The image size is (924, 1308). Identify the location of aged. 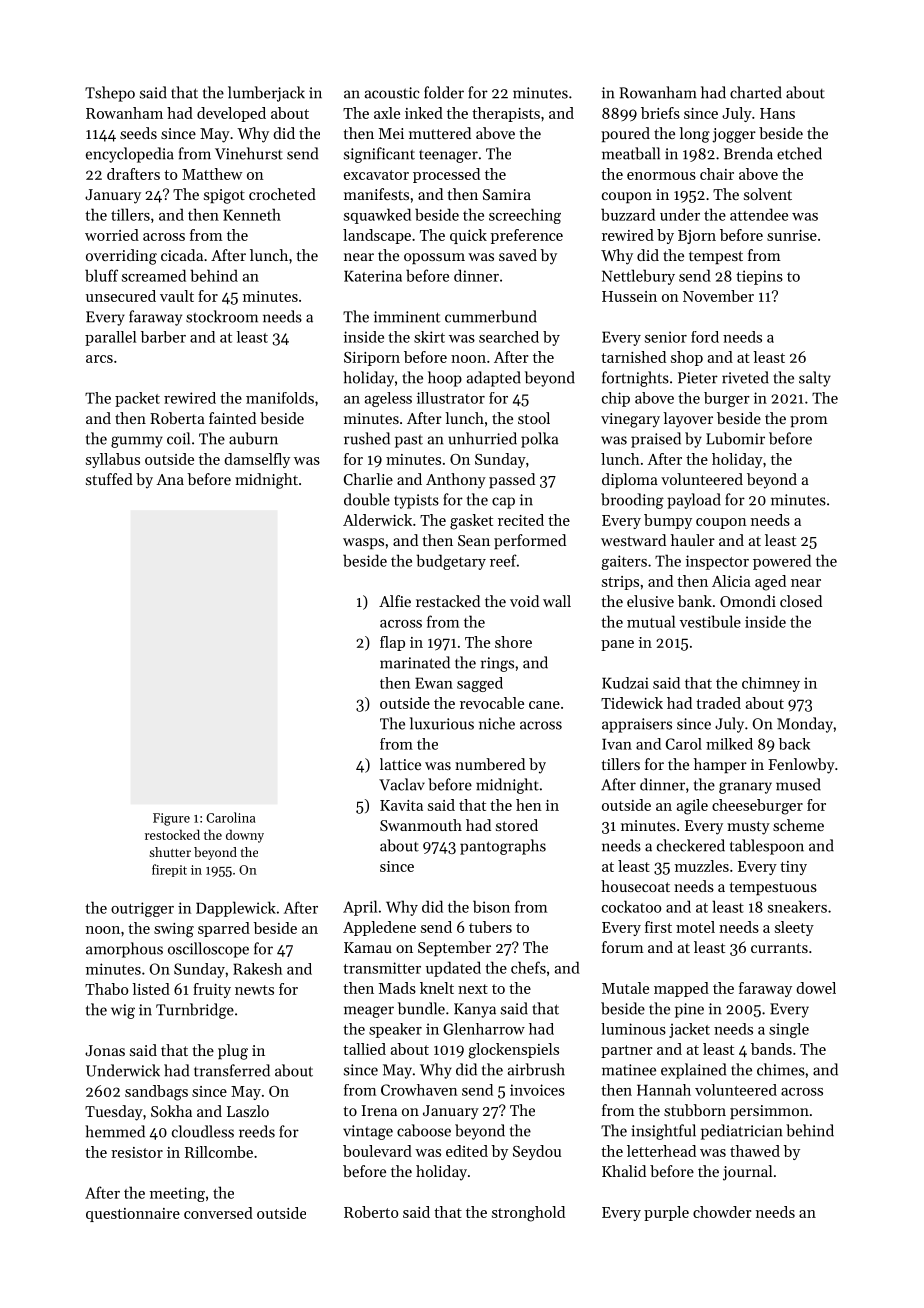
(770, 583).
